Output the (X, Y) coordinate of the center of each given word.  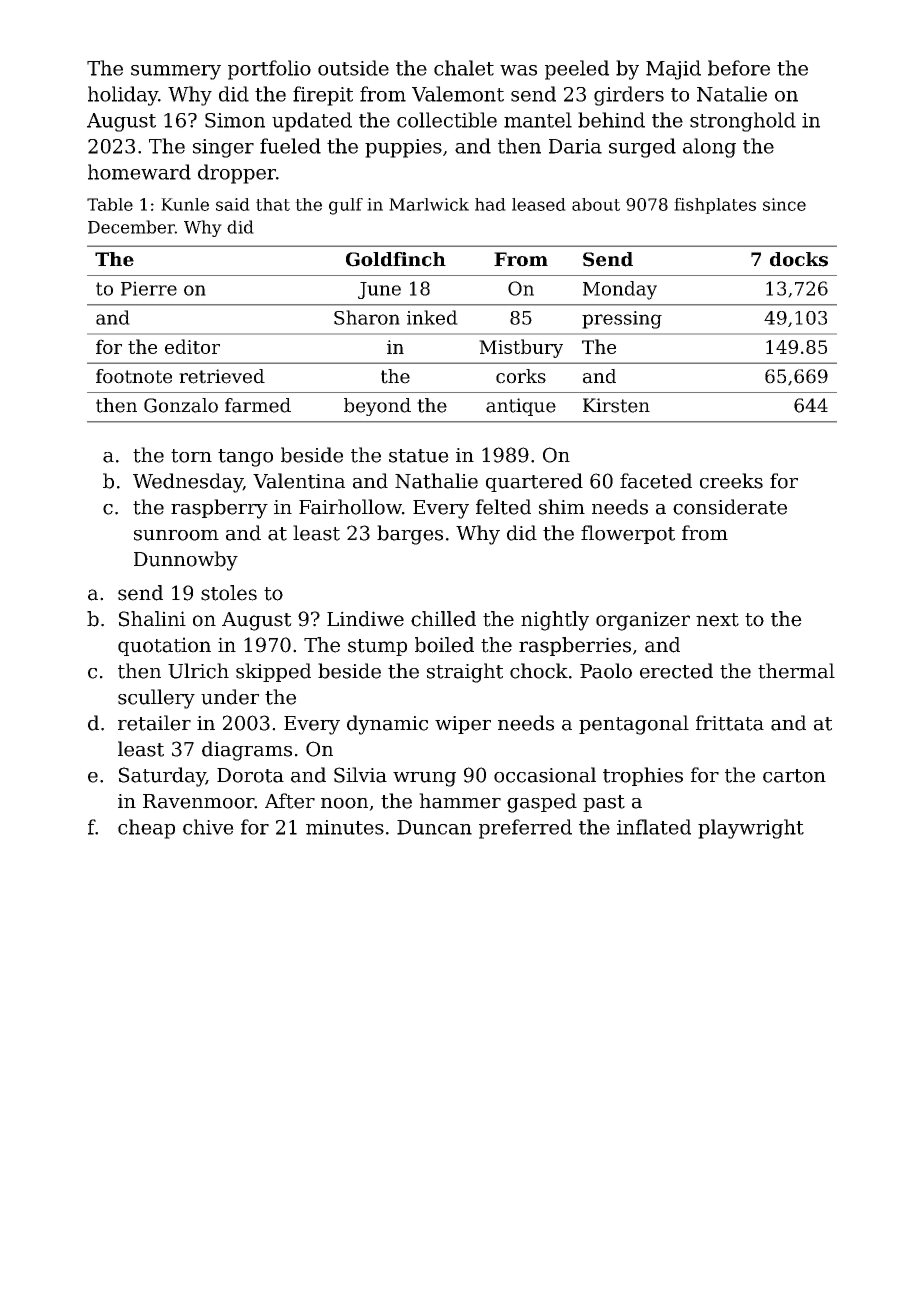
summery (176, 72)
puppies (403, 148)
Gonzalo (181, 405)
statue (419, 456)
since (784, 204)
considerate (730, 507)
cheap (146, 829)
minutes (345, 827)
